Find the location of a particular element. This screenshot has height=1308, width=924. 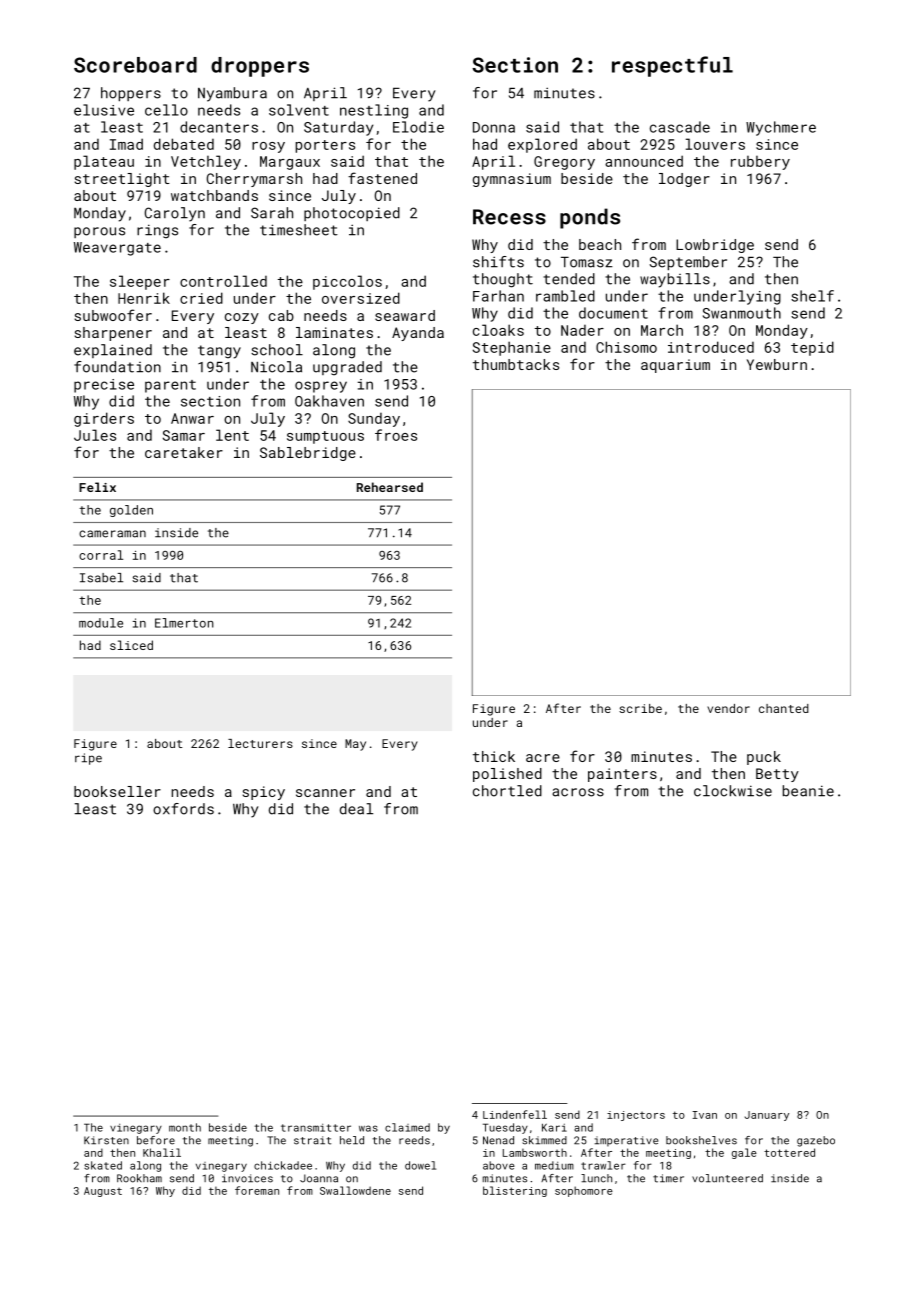

blistering is located at coordinates (515, 1191).
